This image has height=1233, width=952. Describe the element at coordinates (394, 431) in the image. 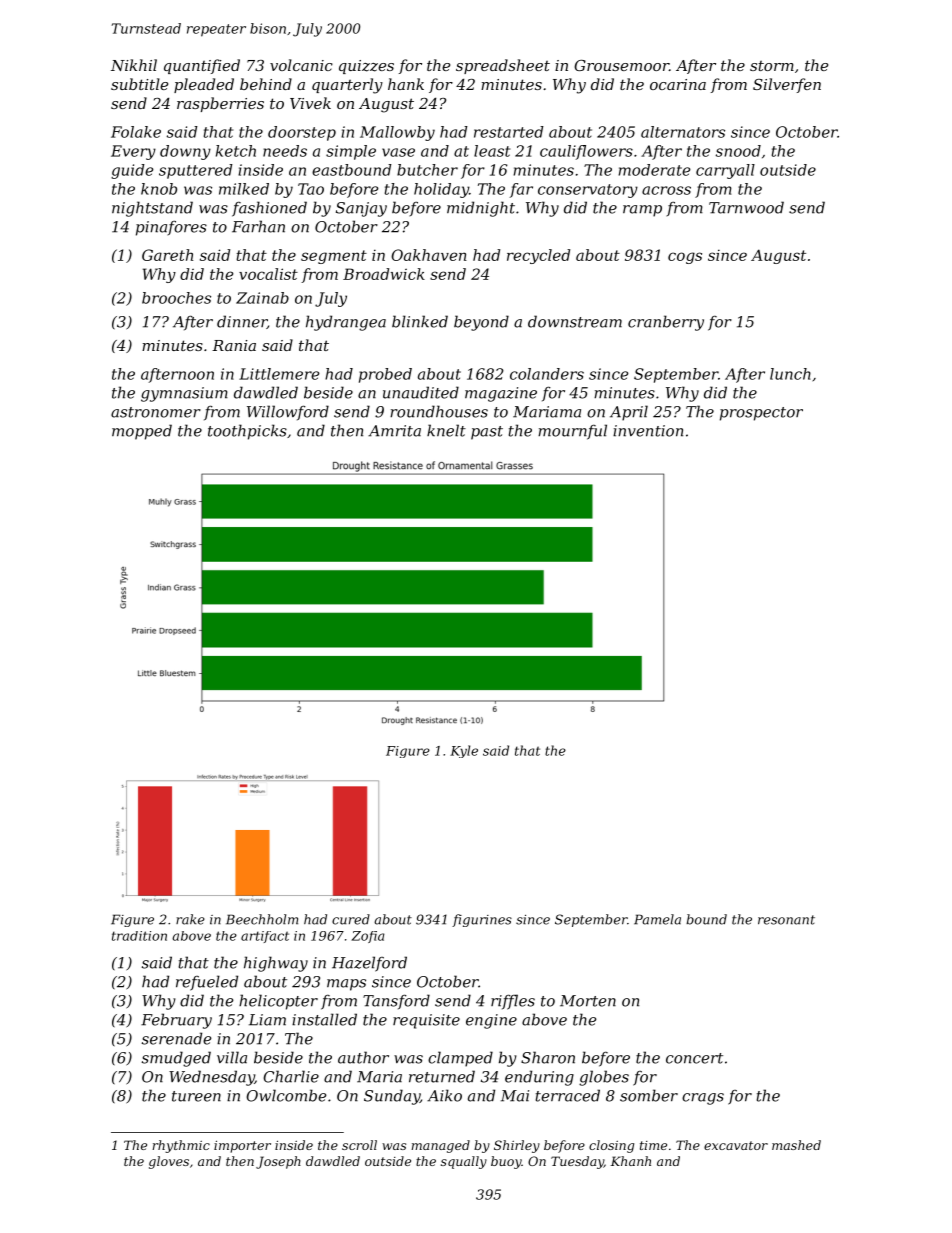

I see `Amrita` at that location.
